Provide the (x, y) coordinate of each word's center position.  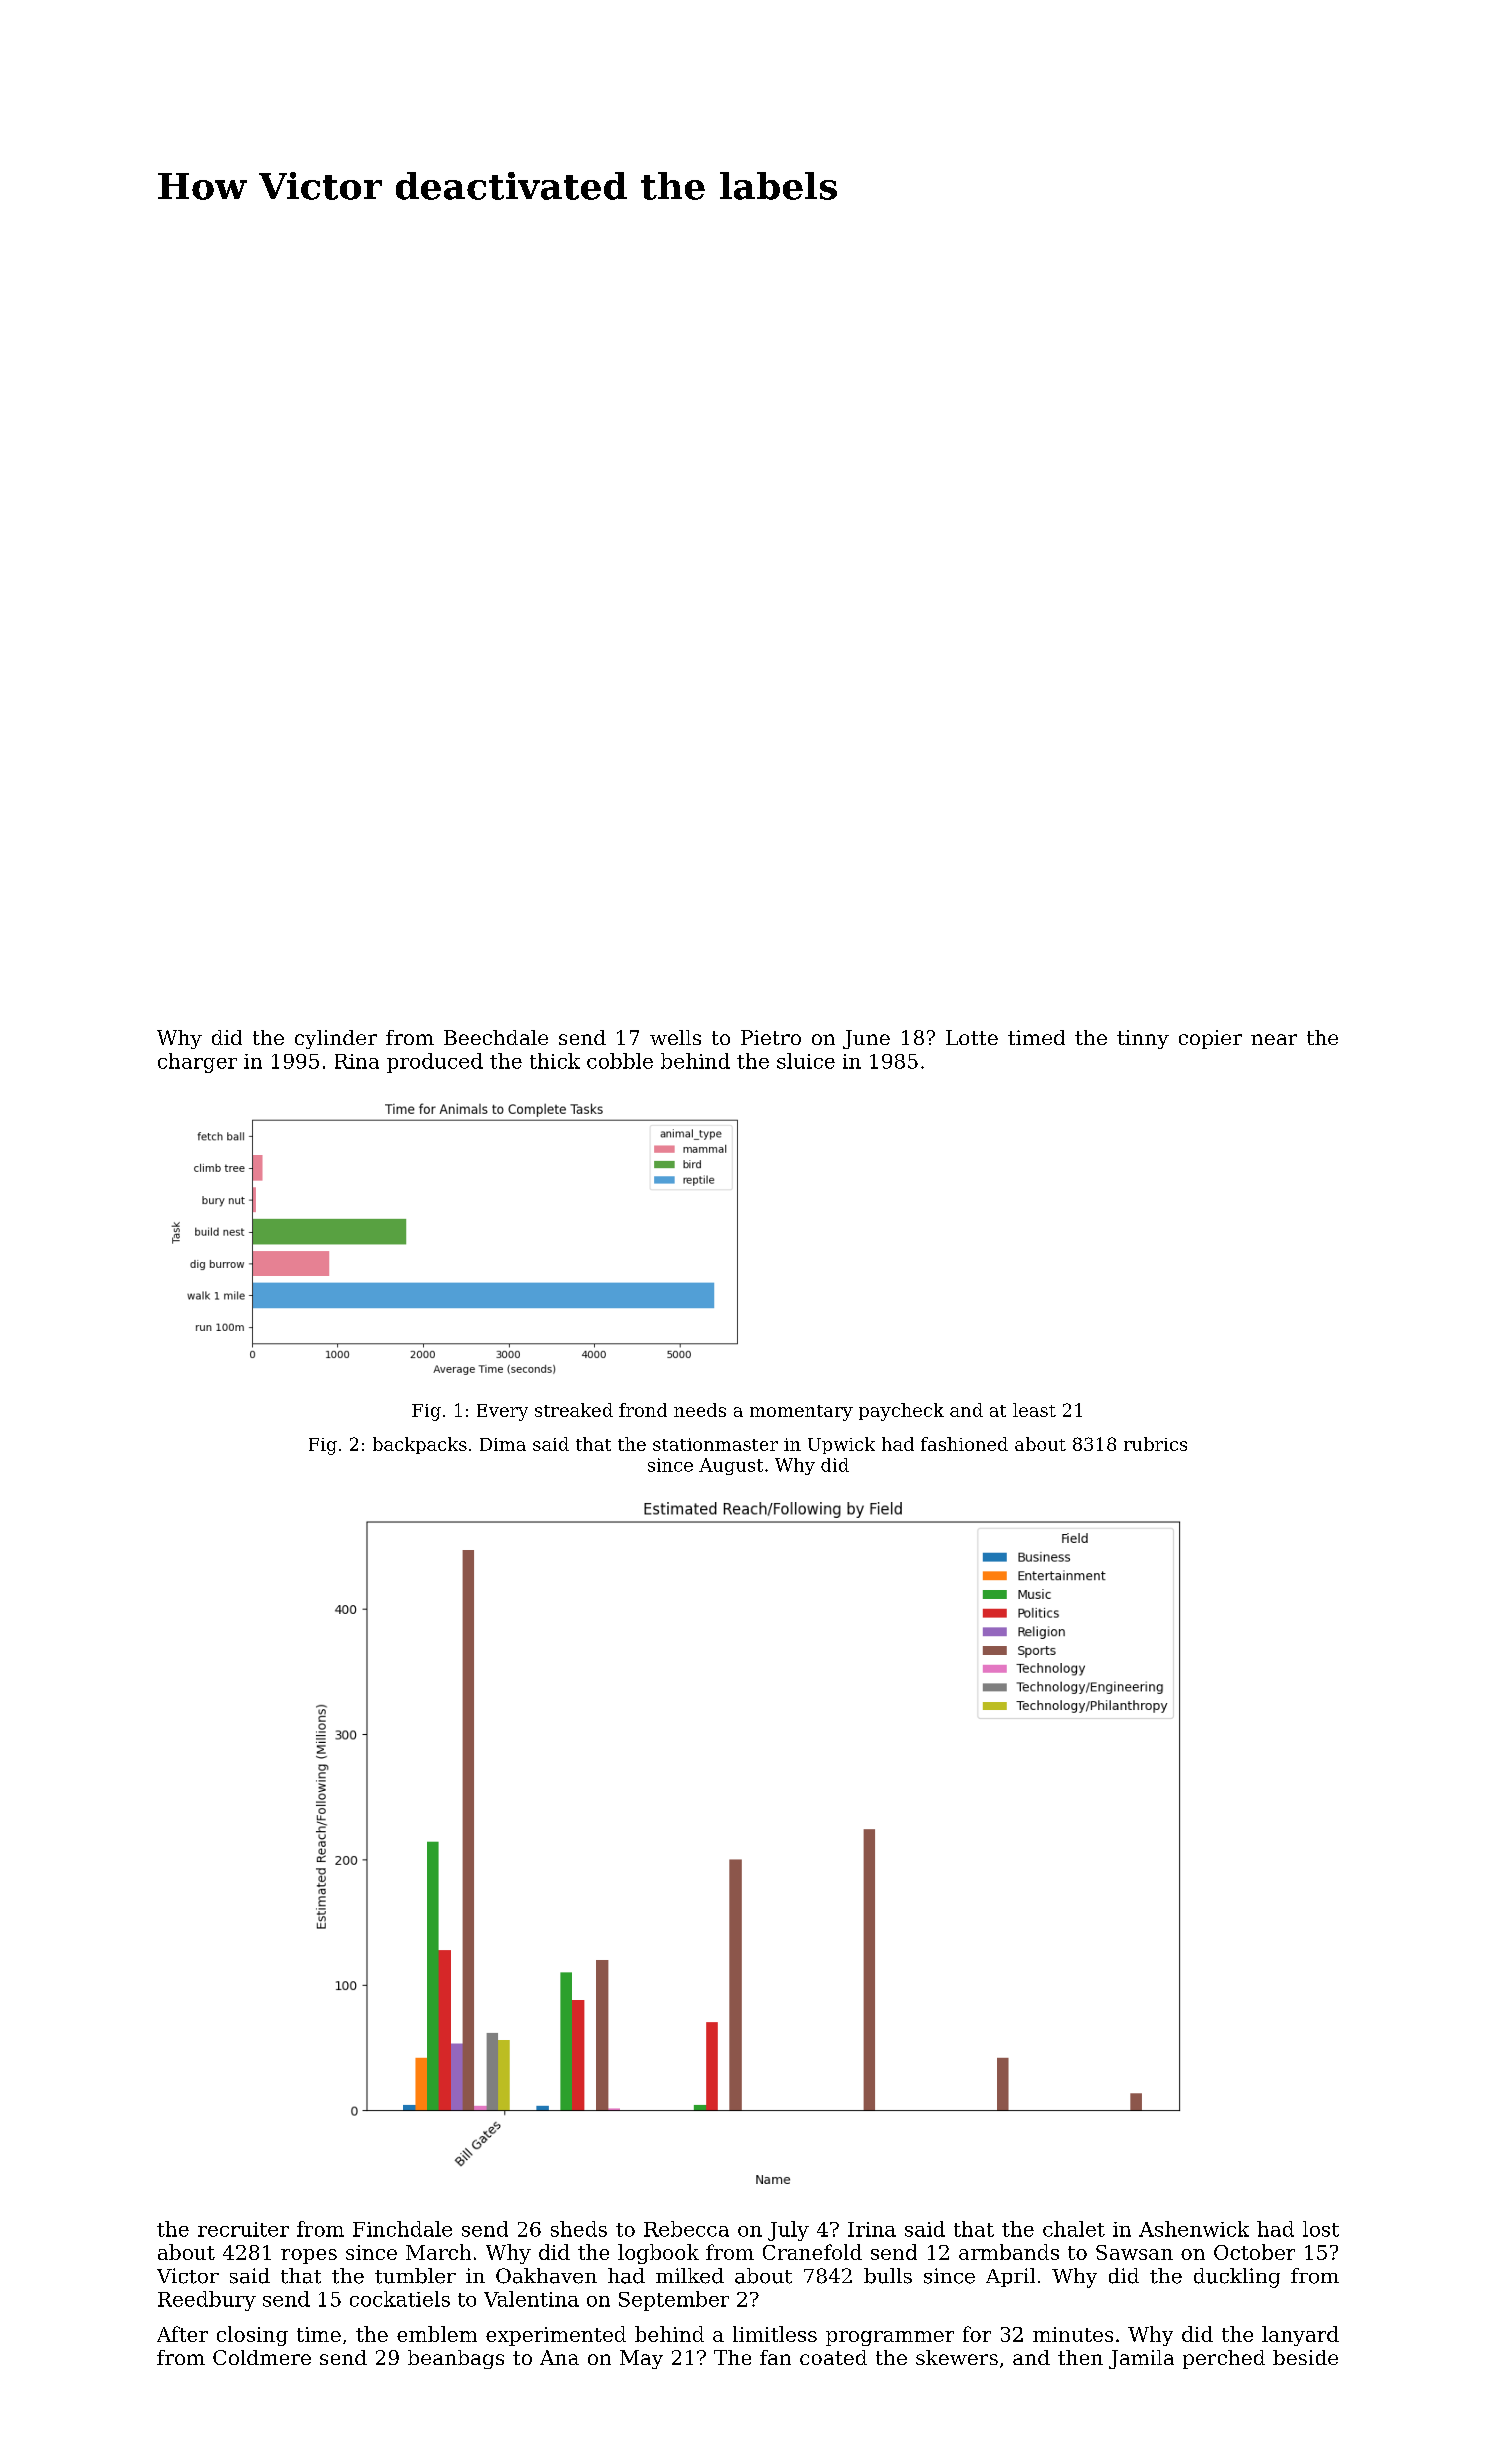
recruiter (243, 2229)
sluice (806, 1061)
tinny (1143, 1039)
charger (197, 1063)
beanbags (456, 2359)
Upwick (841, 1445)
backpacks (420, 1445)
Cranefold (812, 2252)
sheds (579, 2229)
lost (1321, 2229)
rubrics (1155, 1444)
